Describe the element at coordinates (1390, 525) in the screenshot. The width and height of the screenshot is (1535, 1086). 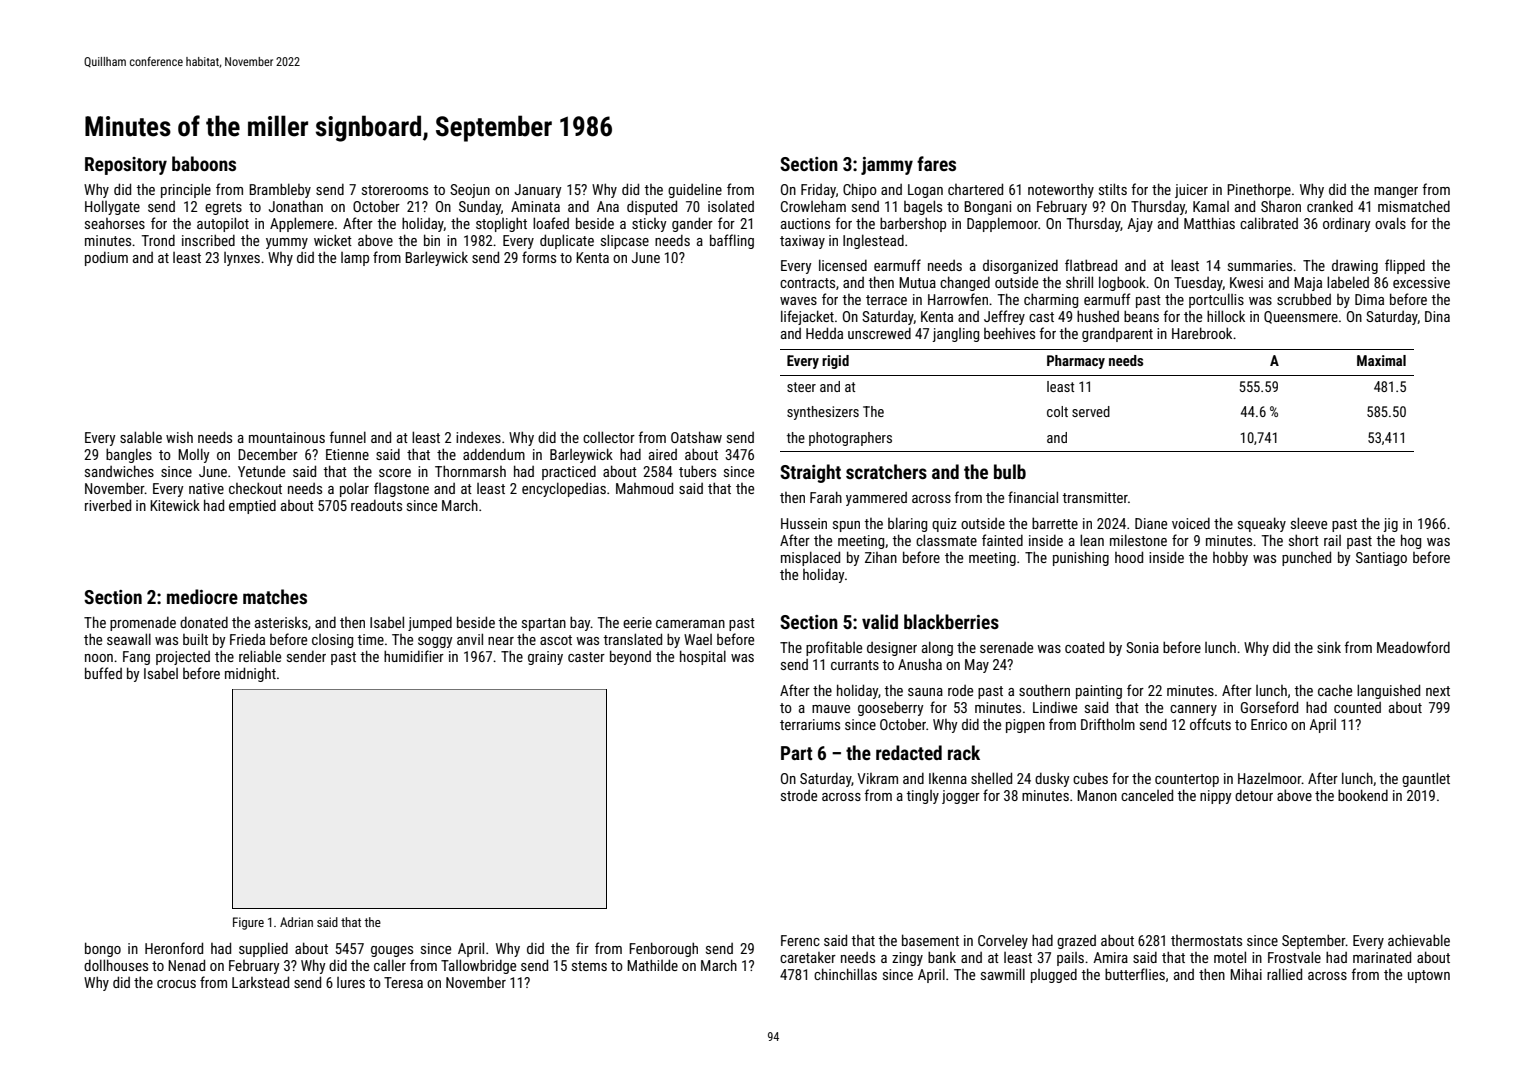
I see `jig` at that location.
